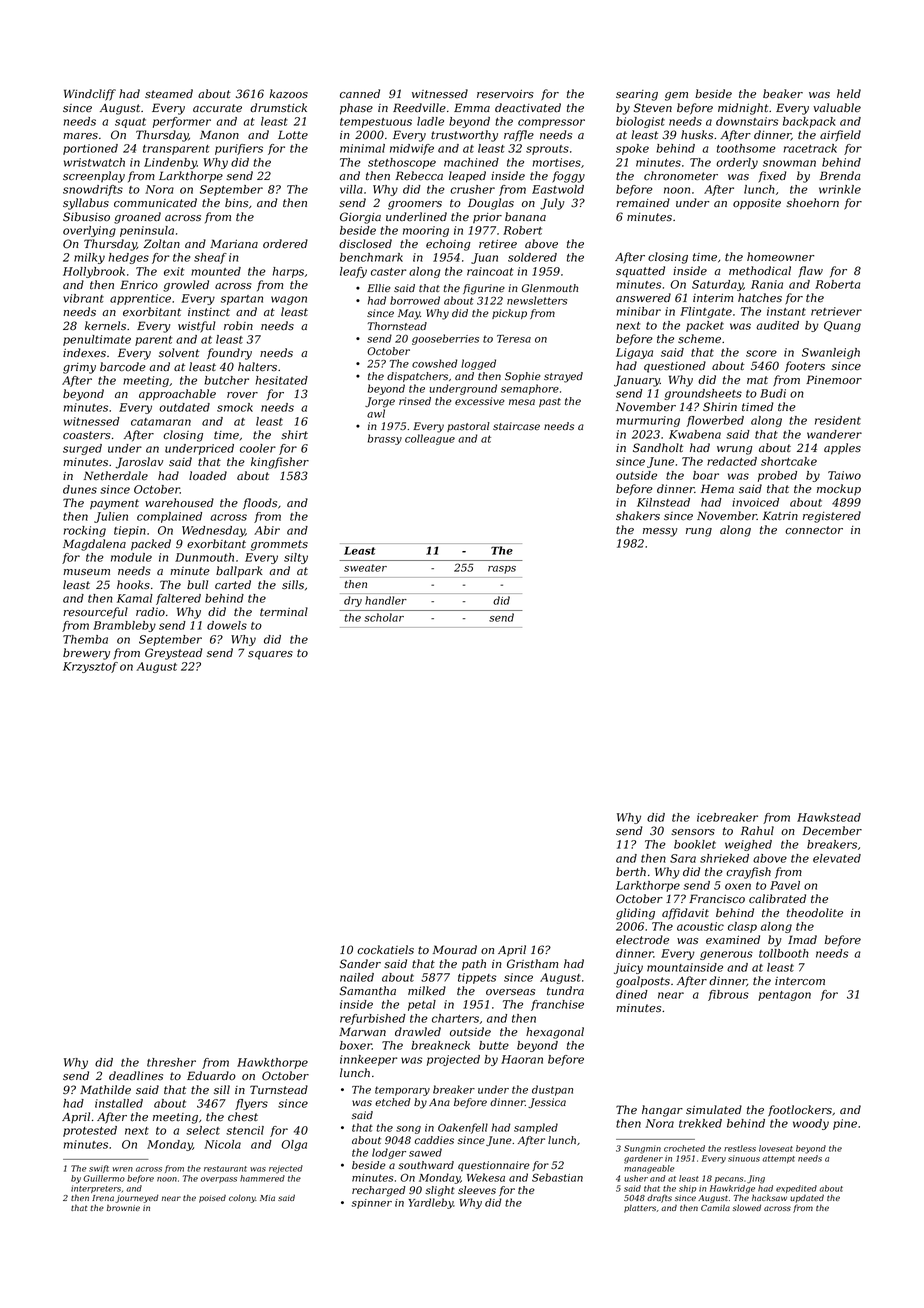  I want to click on communicated, so click(155, 203).
